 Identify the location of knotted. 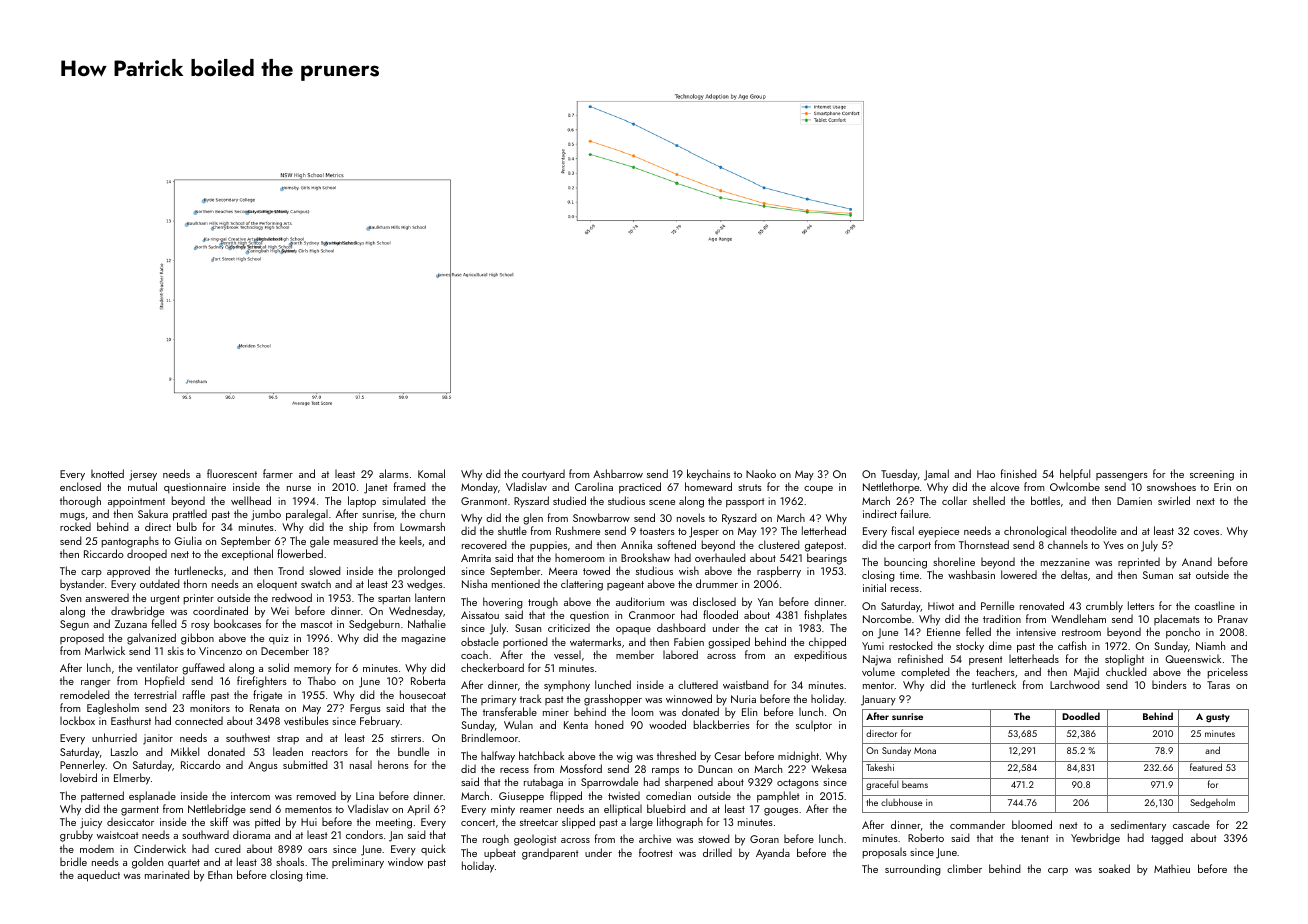
(107, 473).
